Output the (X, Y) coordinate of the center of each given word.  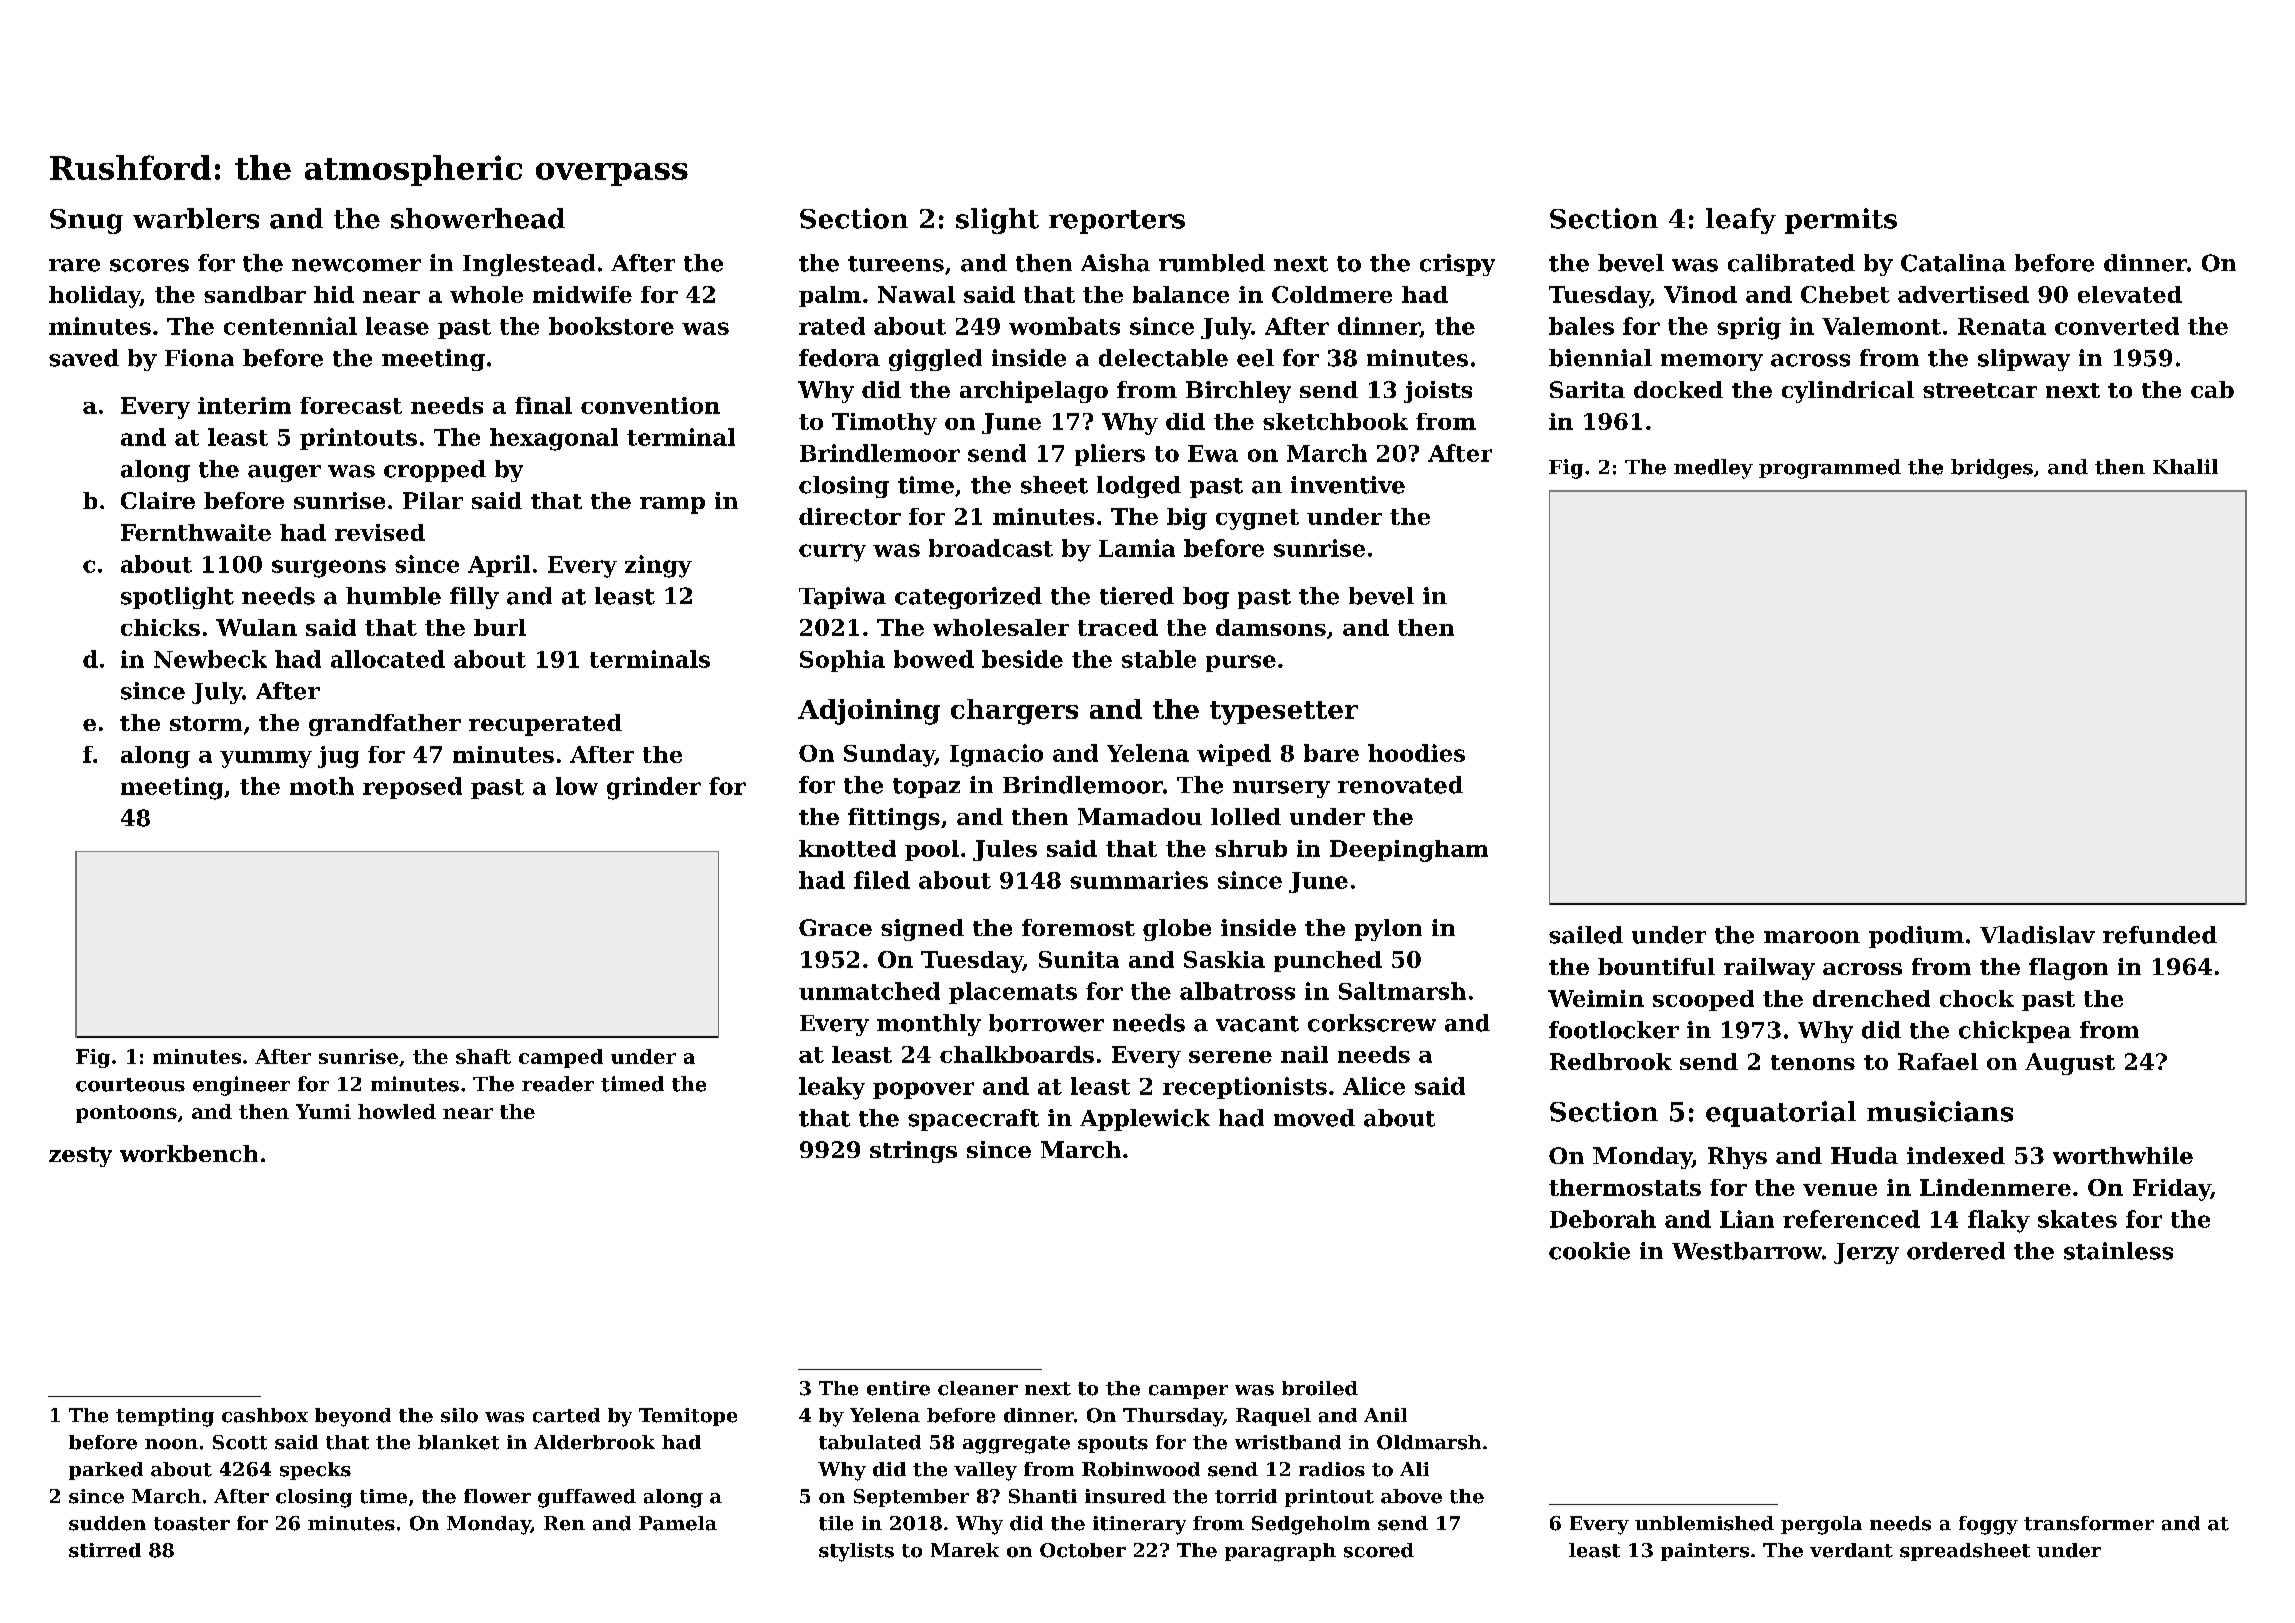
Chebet (1845, 294)
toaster (192, 1524)
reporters (1117, 222)
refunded (2160, 935)
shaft (483, 1056)
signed (922, 930)
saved (84, 358)
